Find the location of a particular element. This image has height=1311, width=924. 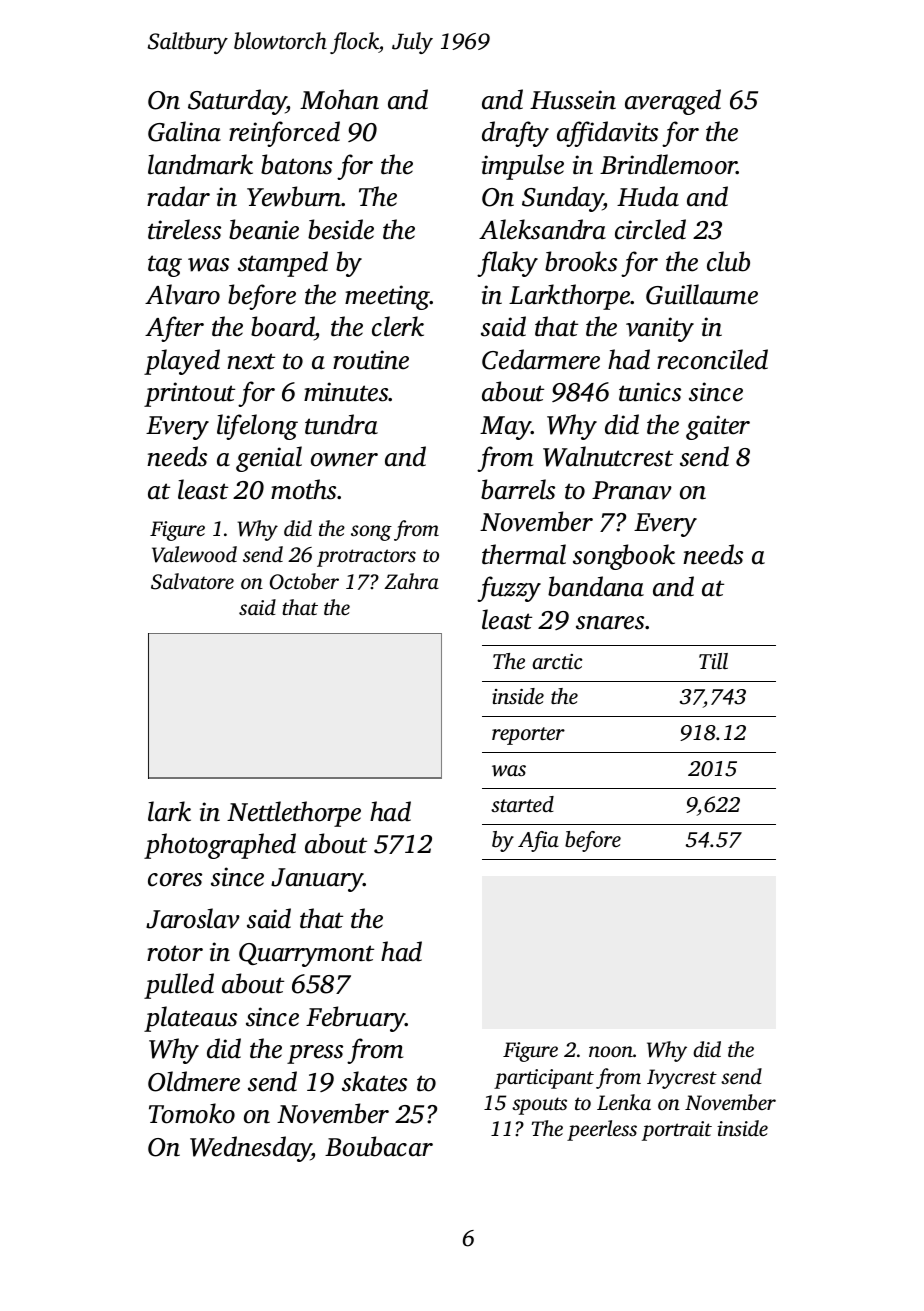

board is located at coordinates (283, 328).
